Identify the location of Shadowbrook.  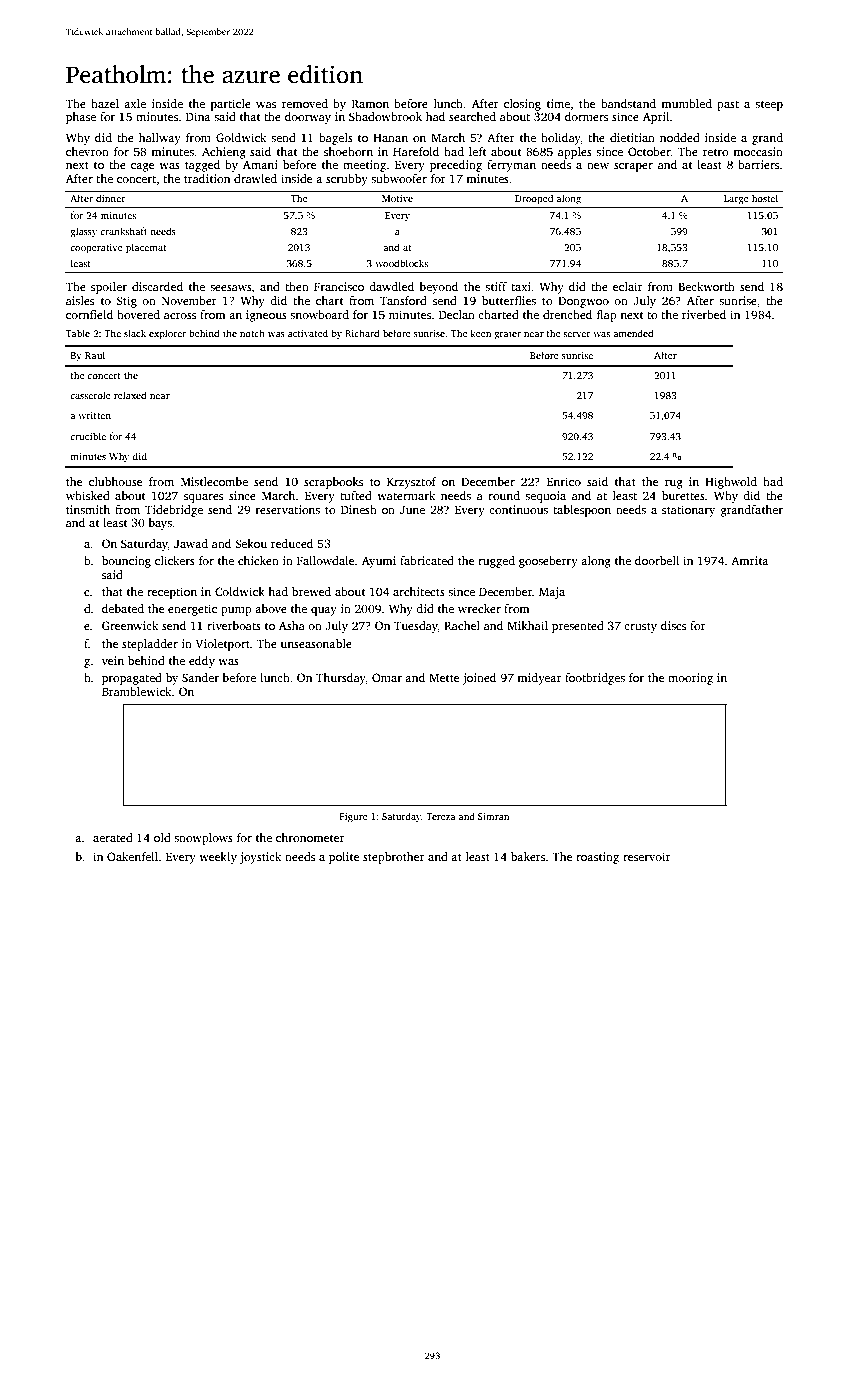
(385, 116).
